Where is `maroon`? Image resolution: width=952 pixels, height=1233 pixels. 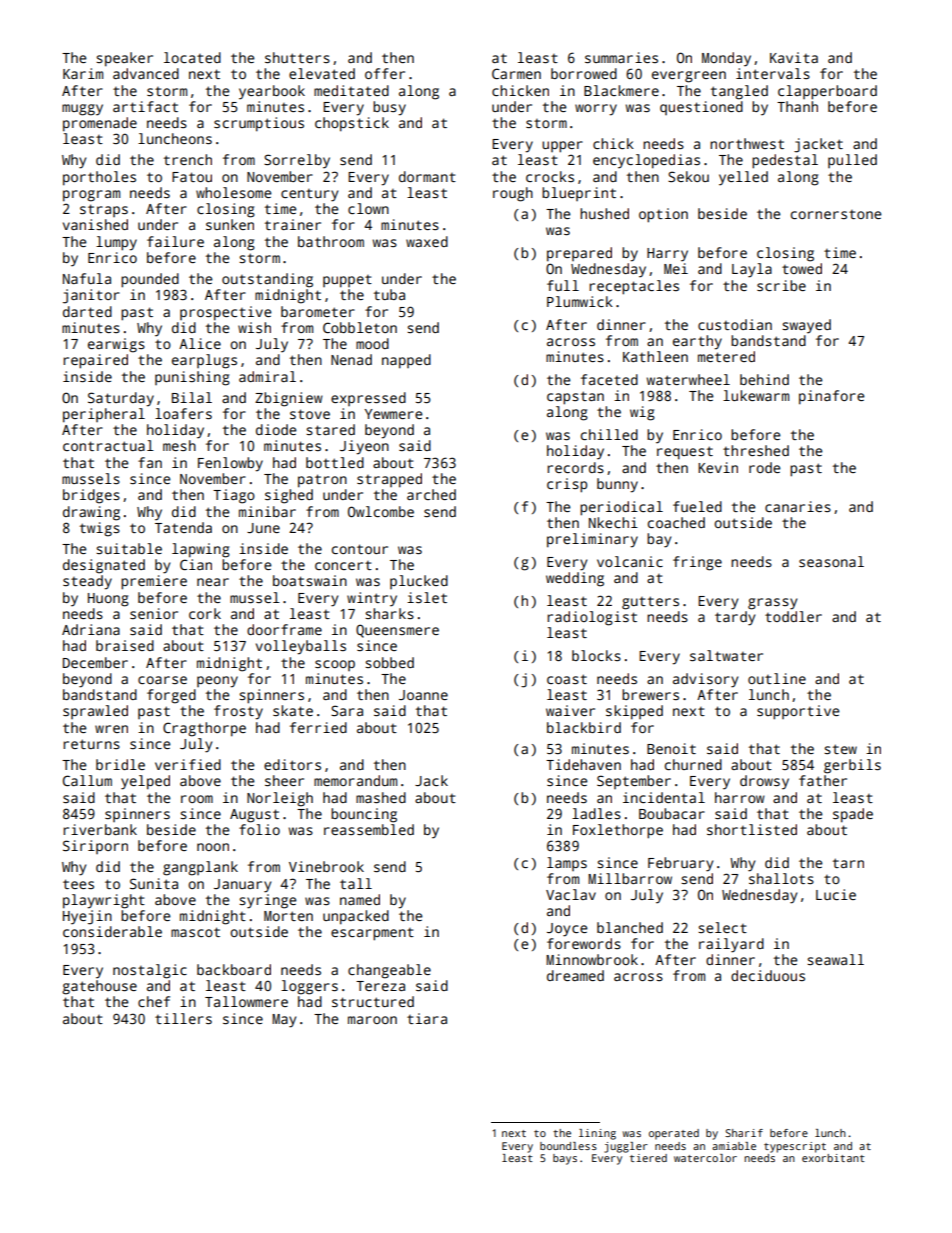
maroon is located at coordinates (372, 1020).
